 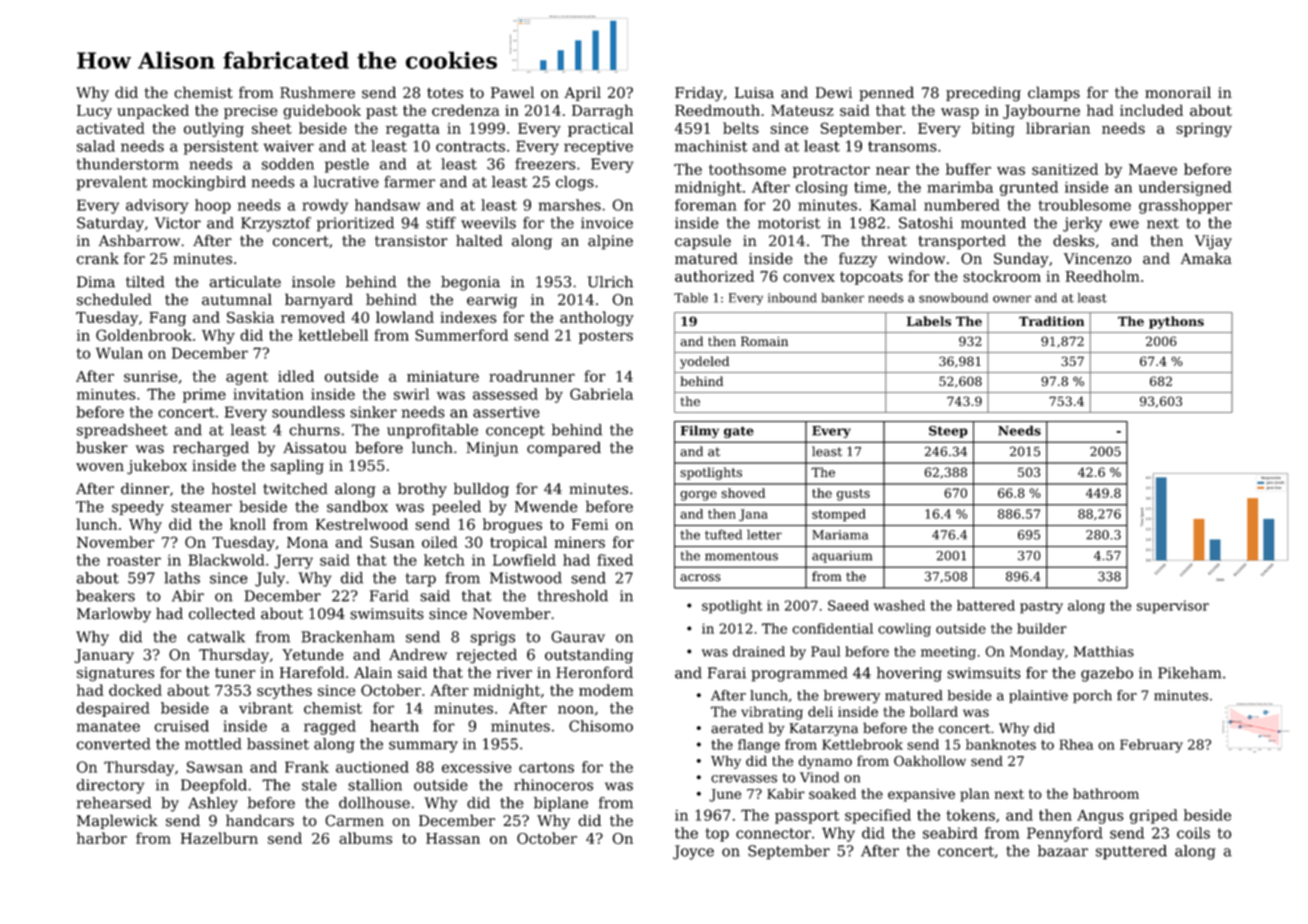 What do you see at coordinates (102, 447) in the image?
I see `busker` at bounding box center [102, 447].
